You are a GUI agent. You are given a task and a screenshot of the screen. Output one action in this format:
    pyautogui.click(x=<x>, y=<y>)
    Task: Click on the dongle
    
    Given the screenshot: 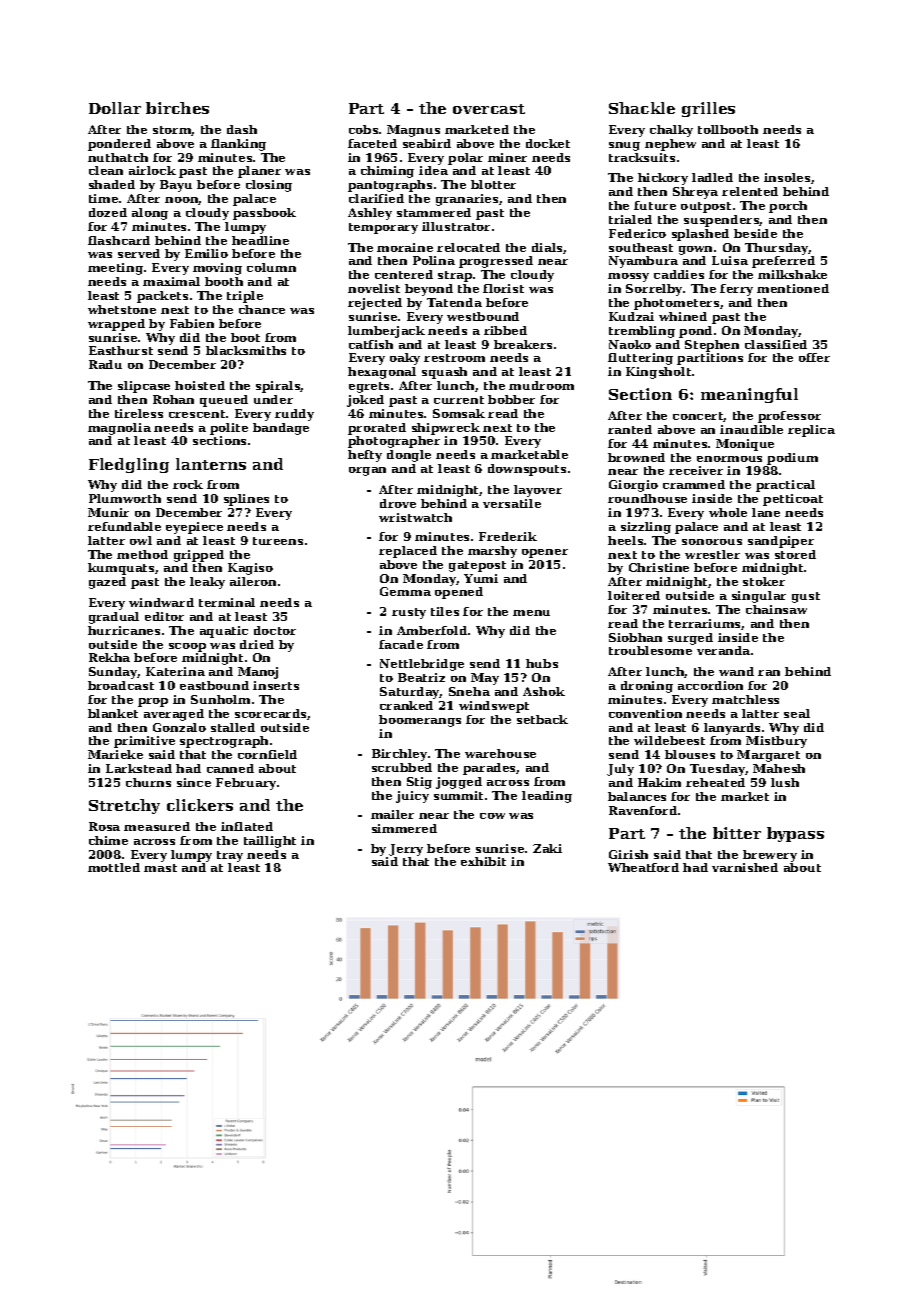 What is the action you would take?
    pyautogui.click(x=409, y=456)
